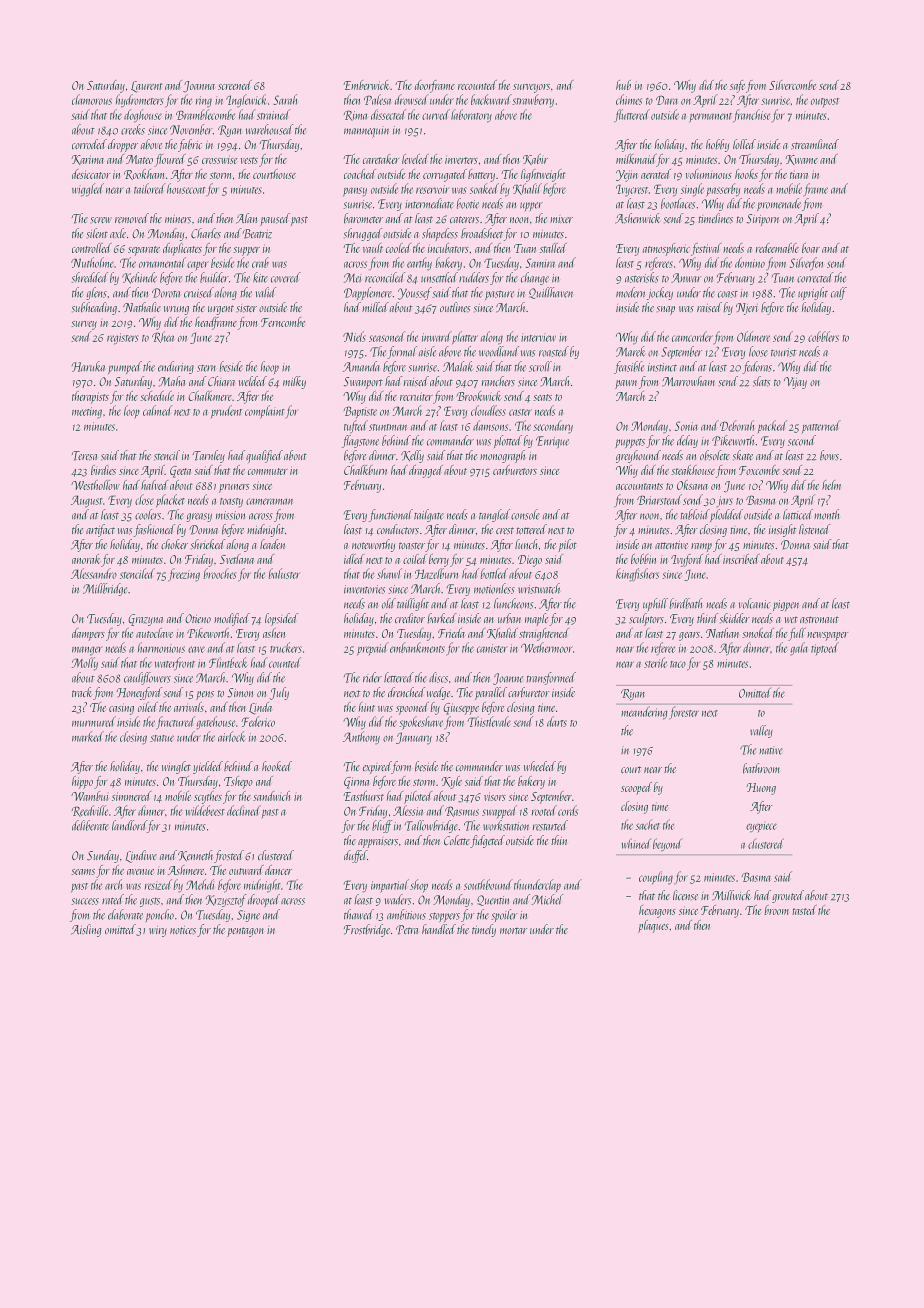 The width and height of the image is (924, 1308). What do you see at coordinates (367, 930) in the image?
I see `Frostbridge` at bounding box center [367, 930].
